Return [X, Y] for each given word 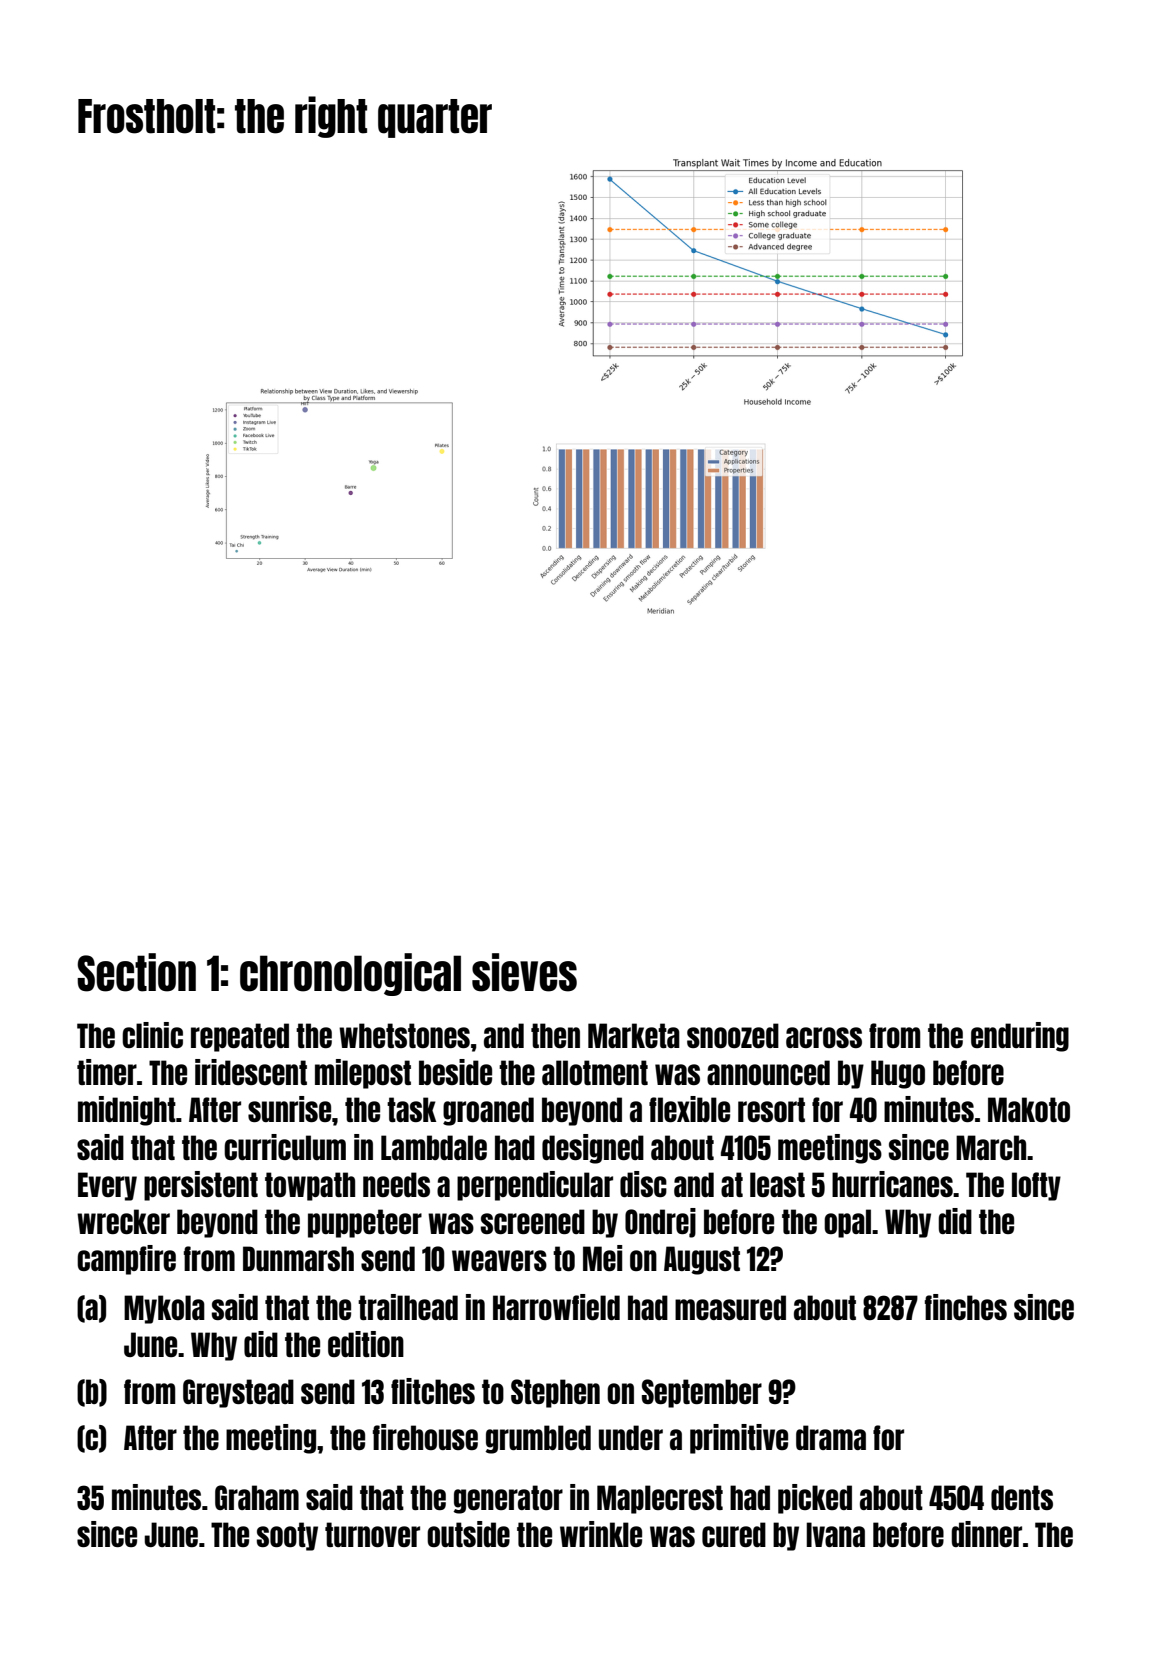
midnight [127, 1111]
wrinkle [601, 1534]
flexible [689, 1109]
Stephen [555, 1393]
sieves [524, 972]
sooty [287, 1536]
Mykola [164, 1309]
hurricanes [892, 1184]
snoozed [733, 1035]
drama [831, 1437]
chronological [350, 974]
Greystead [238, 1393]
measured [730, 1307]
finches [966, 1307]
